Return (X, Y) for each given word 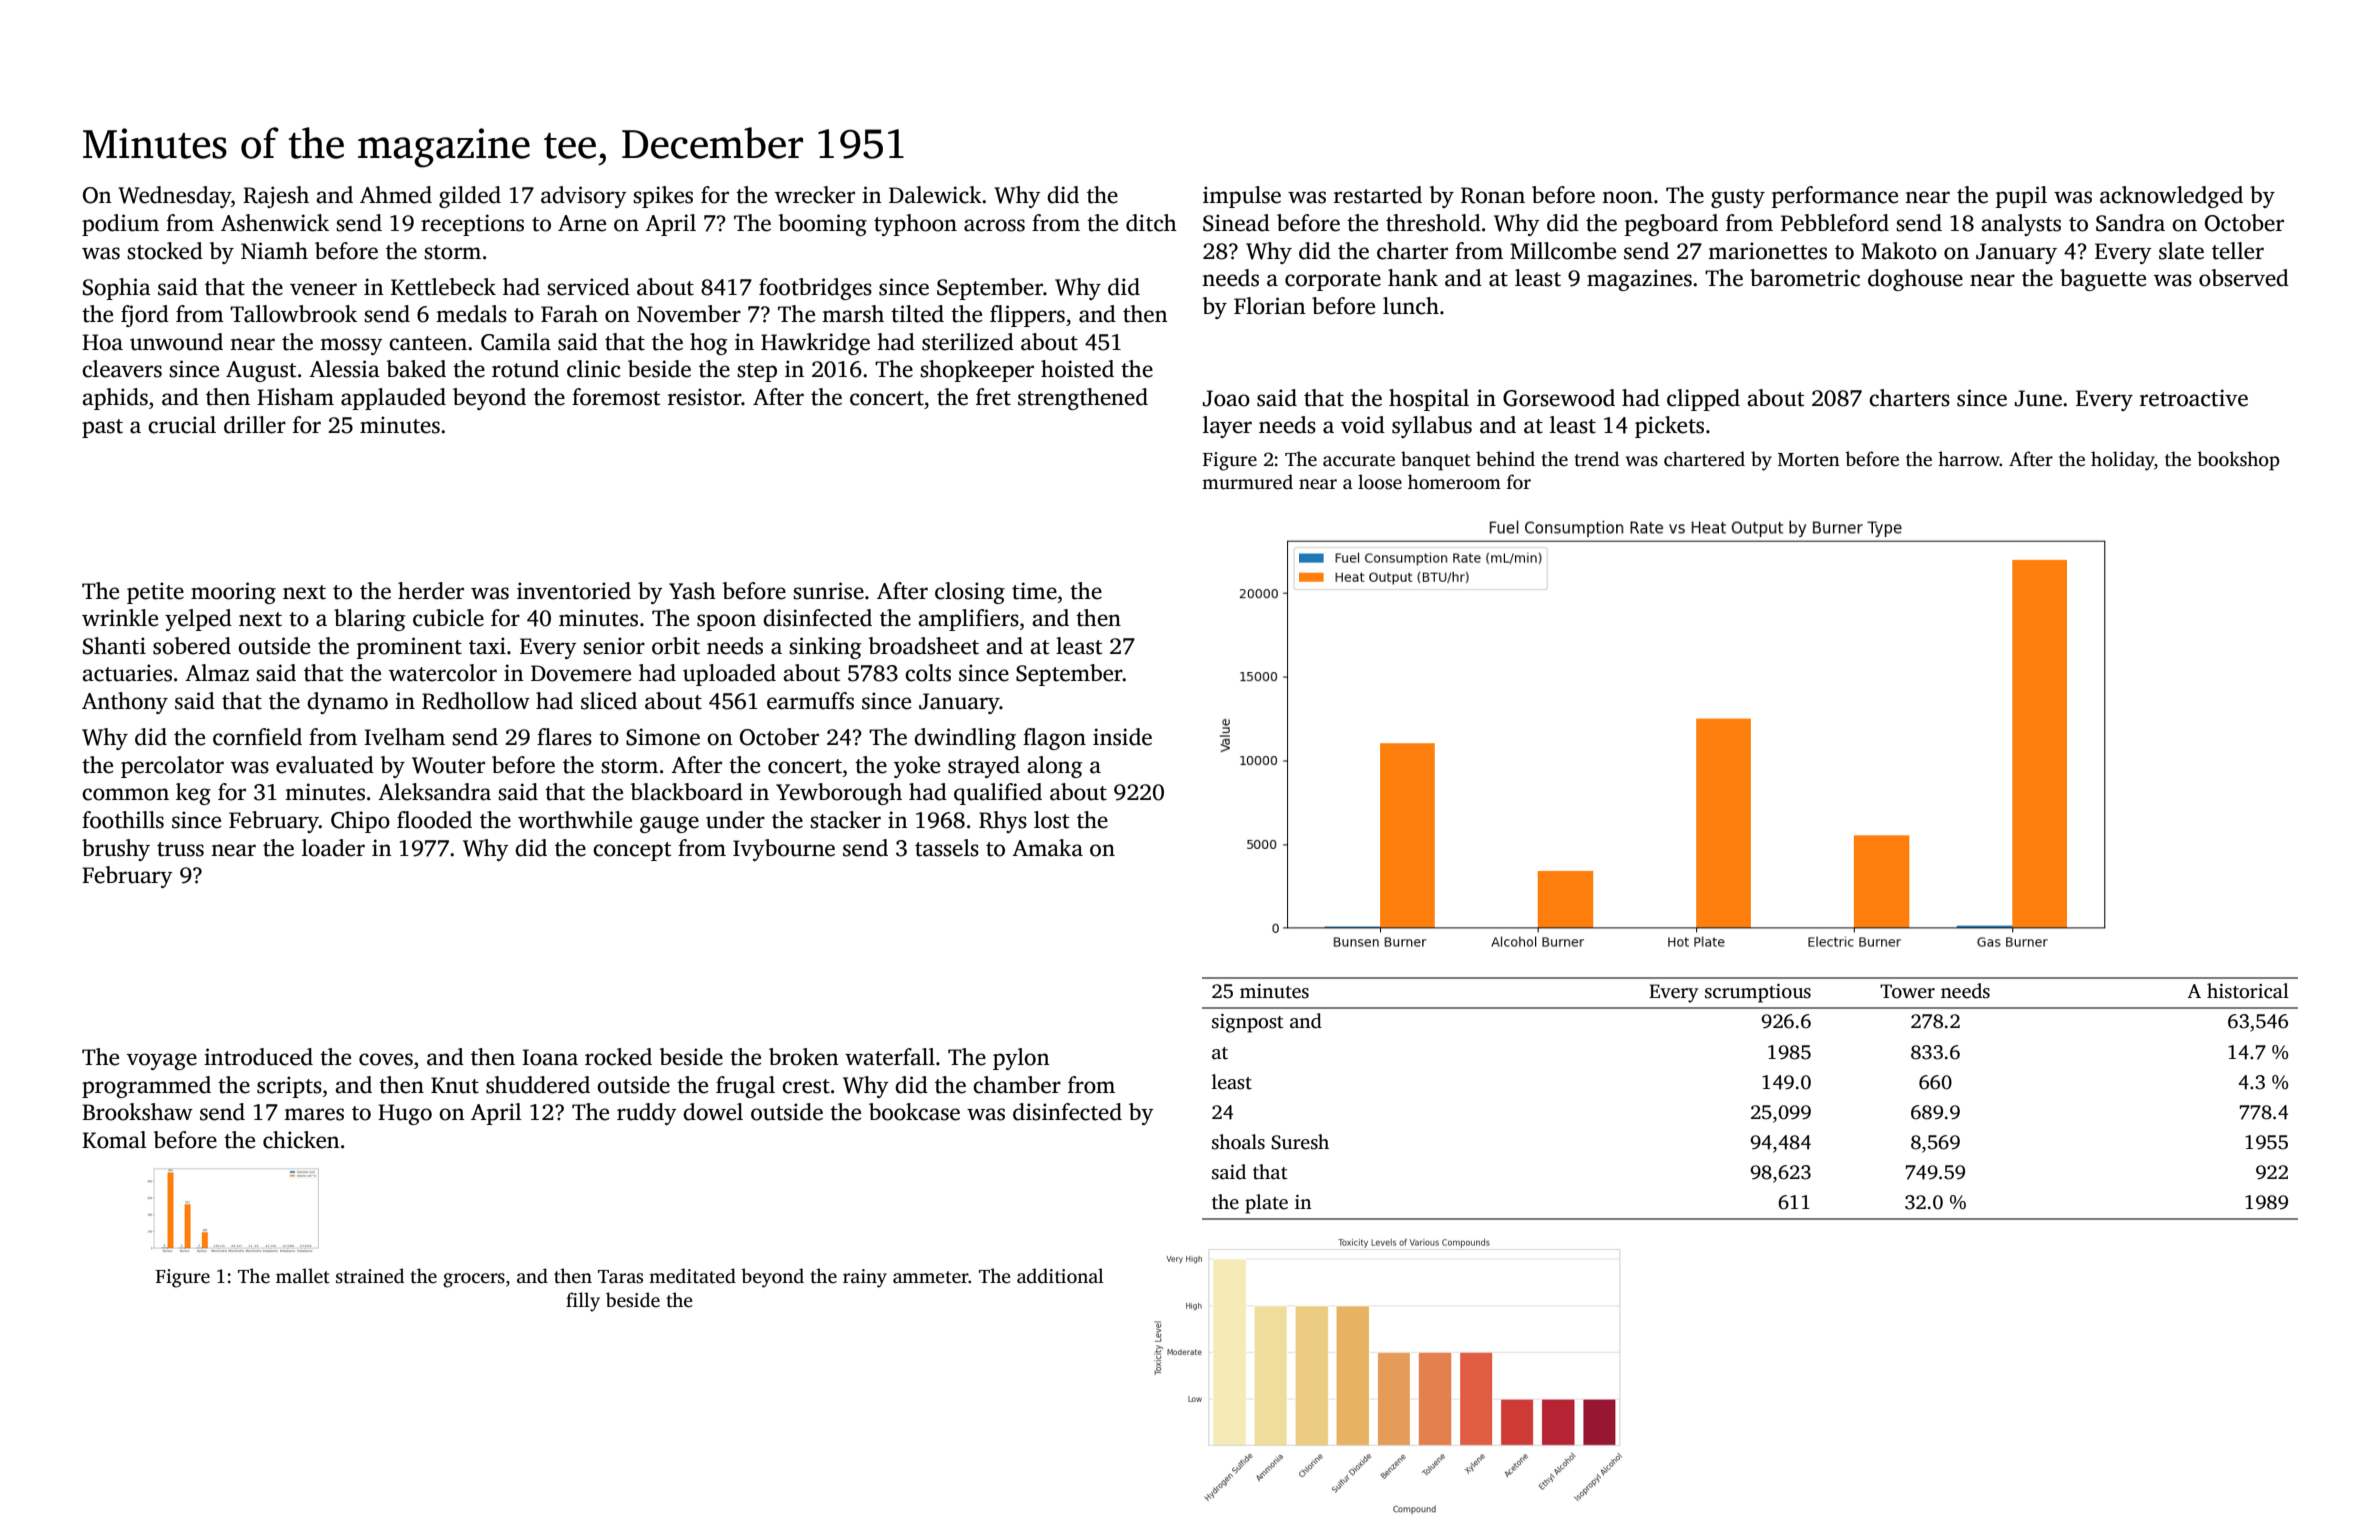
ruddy (647, 1114)
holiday (2123, 461)
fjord (145, 316)
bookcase (914, 1112)
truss (180, 849)
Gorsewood (1559, 398)
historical (2248, 991)
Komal (114, 1140)
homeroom (1454, 482)
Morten (1809, 460)
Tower (1907, 991)
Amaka (1047, 848)
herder (431, 591)
